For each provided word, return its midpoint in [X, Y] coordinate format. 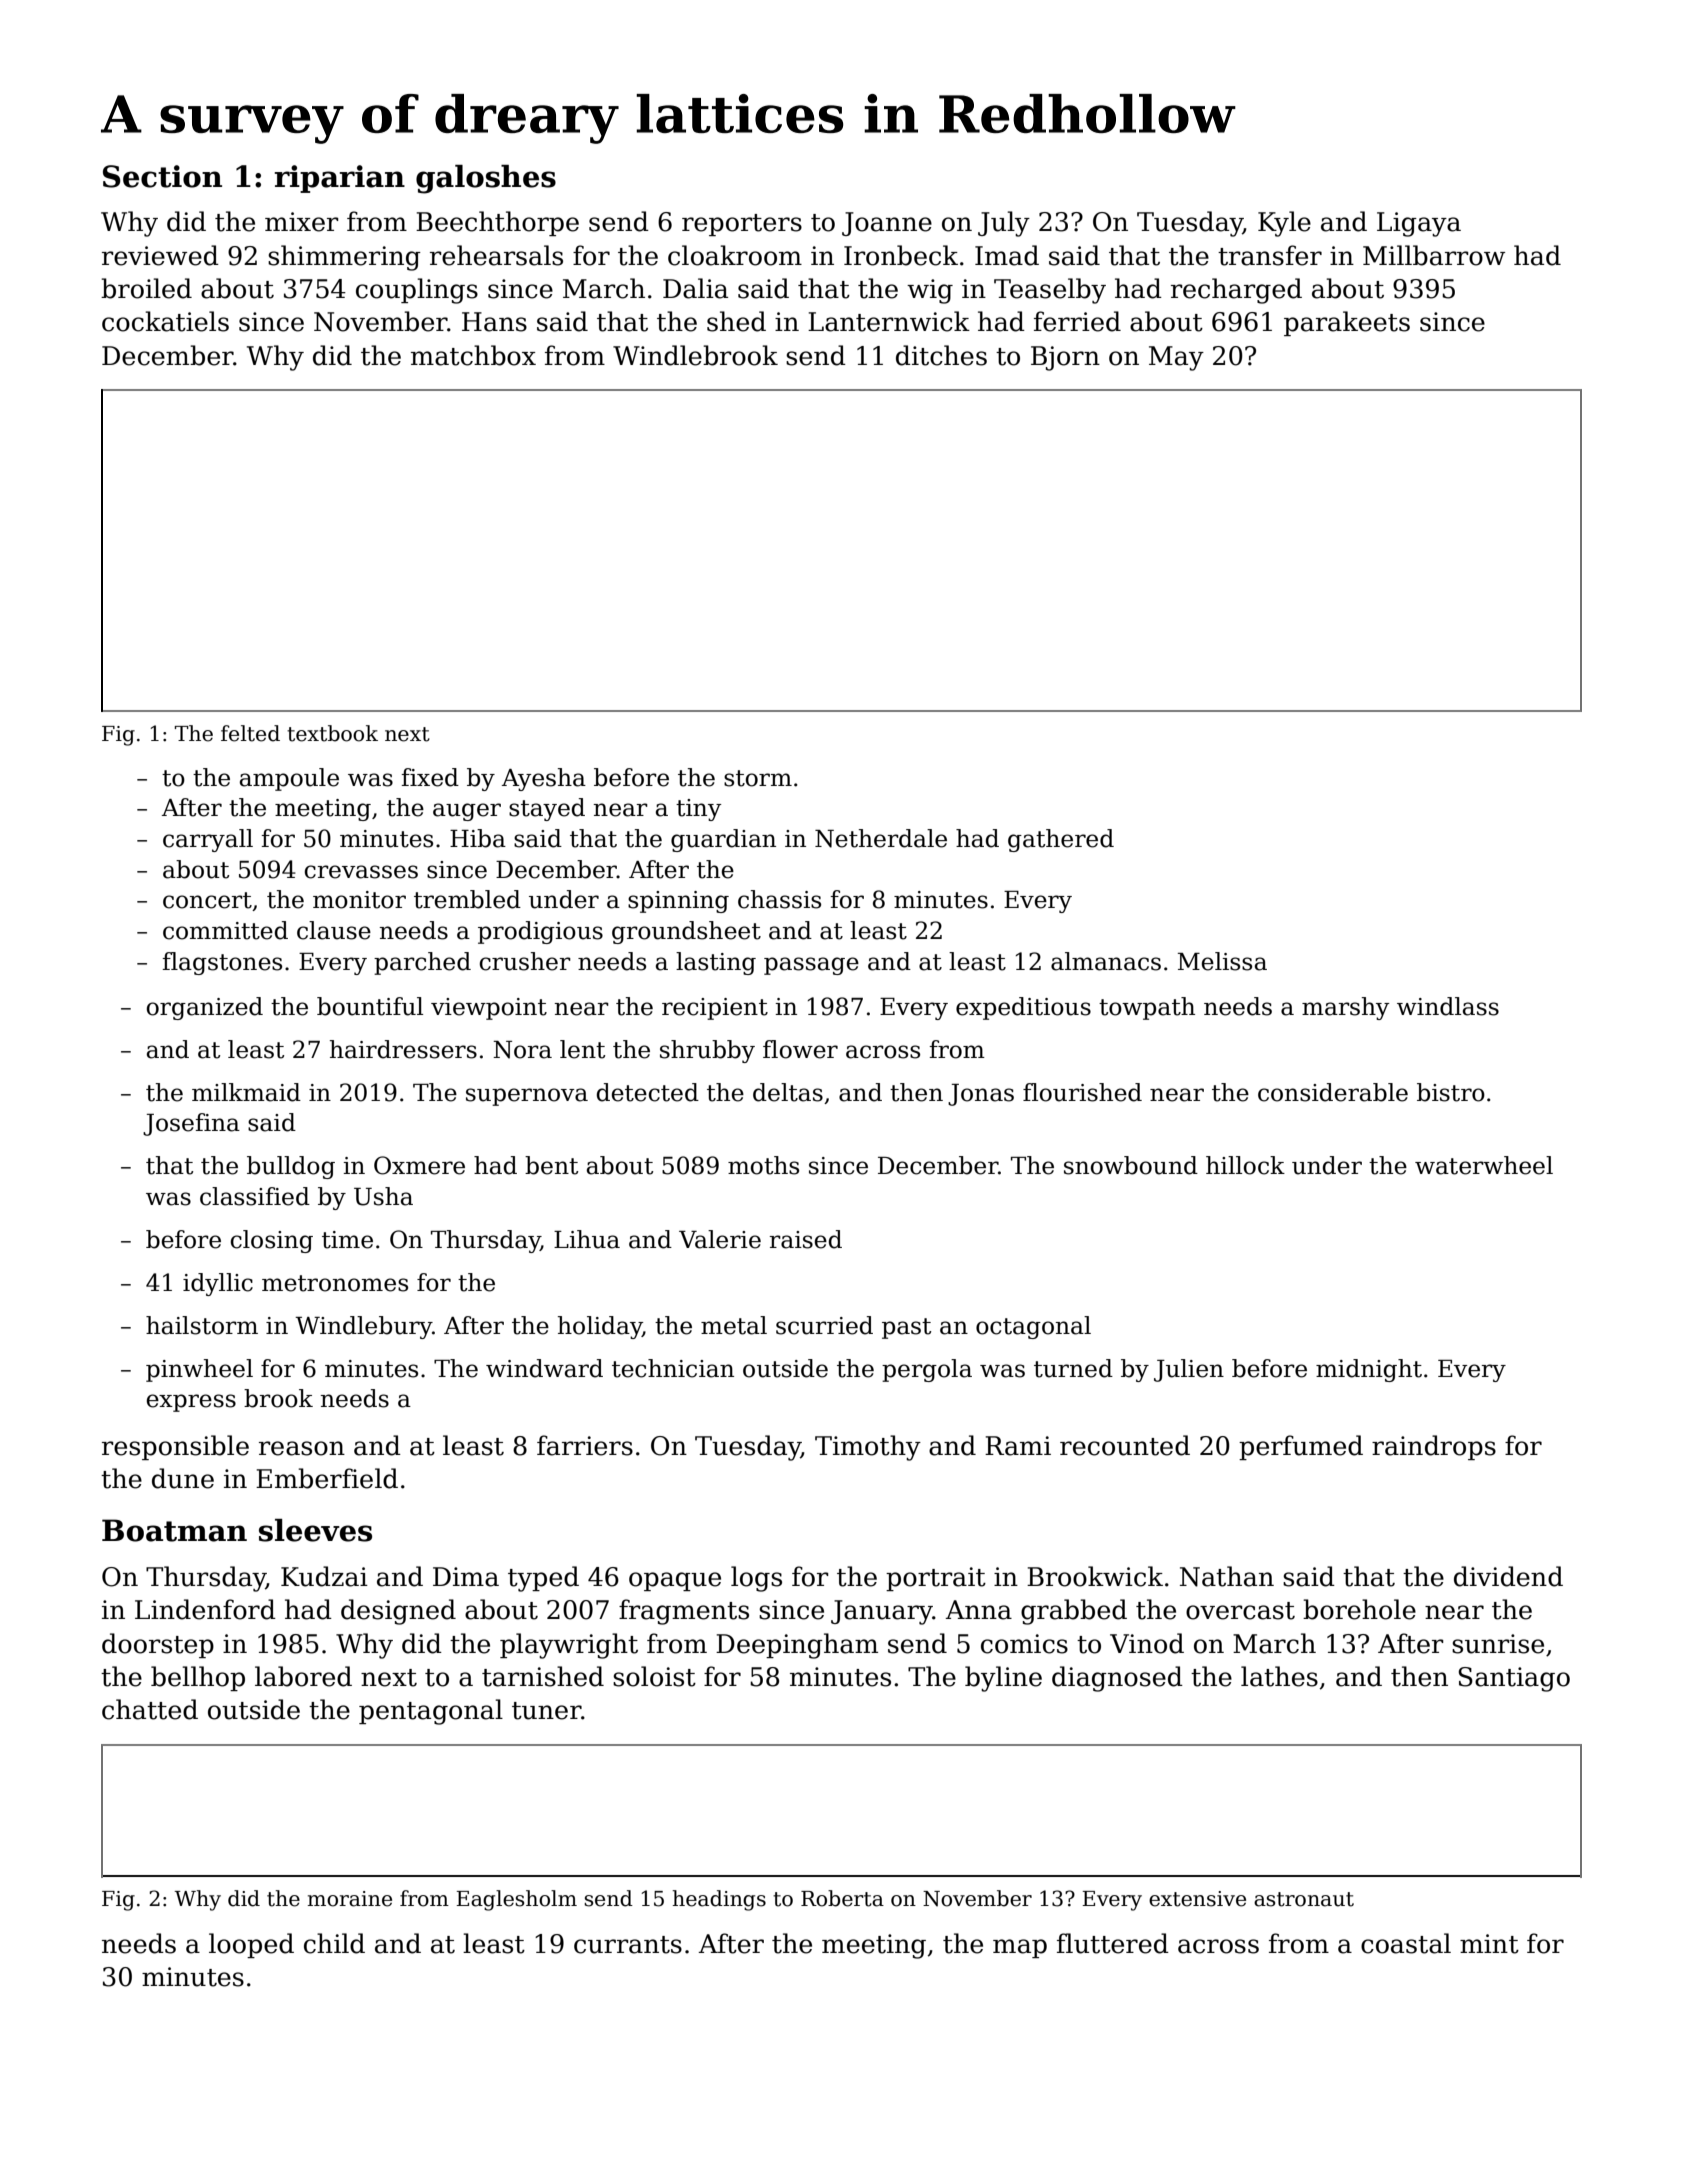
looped [251, 1945]
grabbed [1074, 1612]
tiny [698, 810]
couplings [417, 291]
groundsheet [686, 932]
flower [800, 1049]
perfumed [1301, 1447]
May [1176, 358]
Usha [383, 1196]
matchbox [473, 355]
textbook [332, 733]
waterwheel [1484, 1165]
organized [205, 1008]
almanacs [1106, 961]
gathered [1061, 840]
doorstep [158, 1645]
